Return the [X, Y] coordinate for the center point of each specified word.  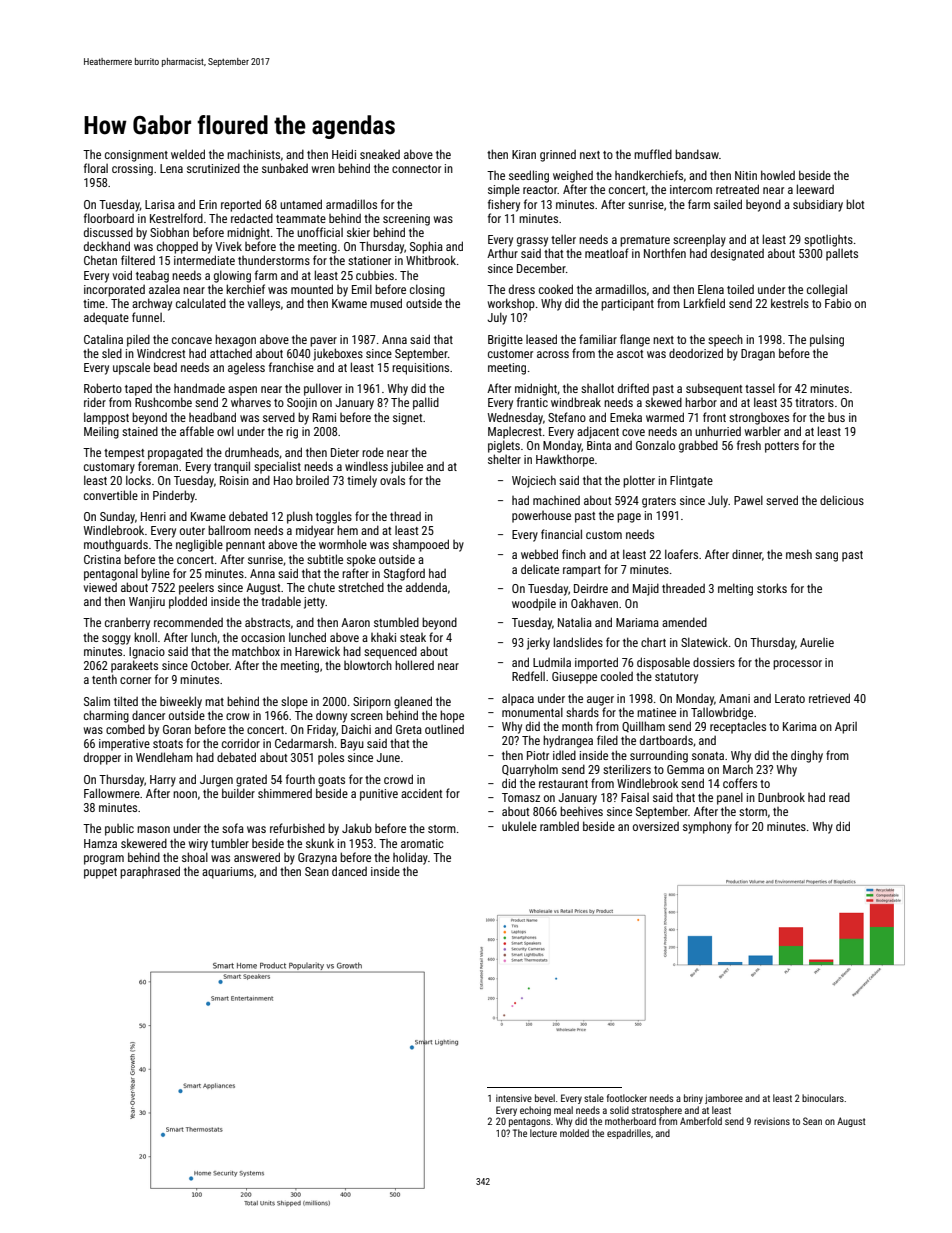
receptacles [738, 727]
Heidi [344, 154]
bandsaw [697, 154]
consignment [136, 156]
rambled [559, 826]
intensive [514, 1098]
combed [125, 729]
